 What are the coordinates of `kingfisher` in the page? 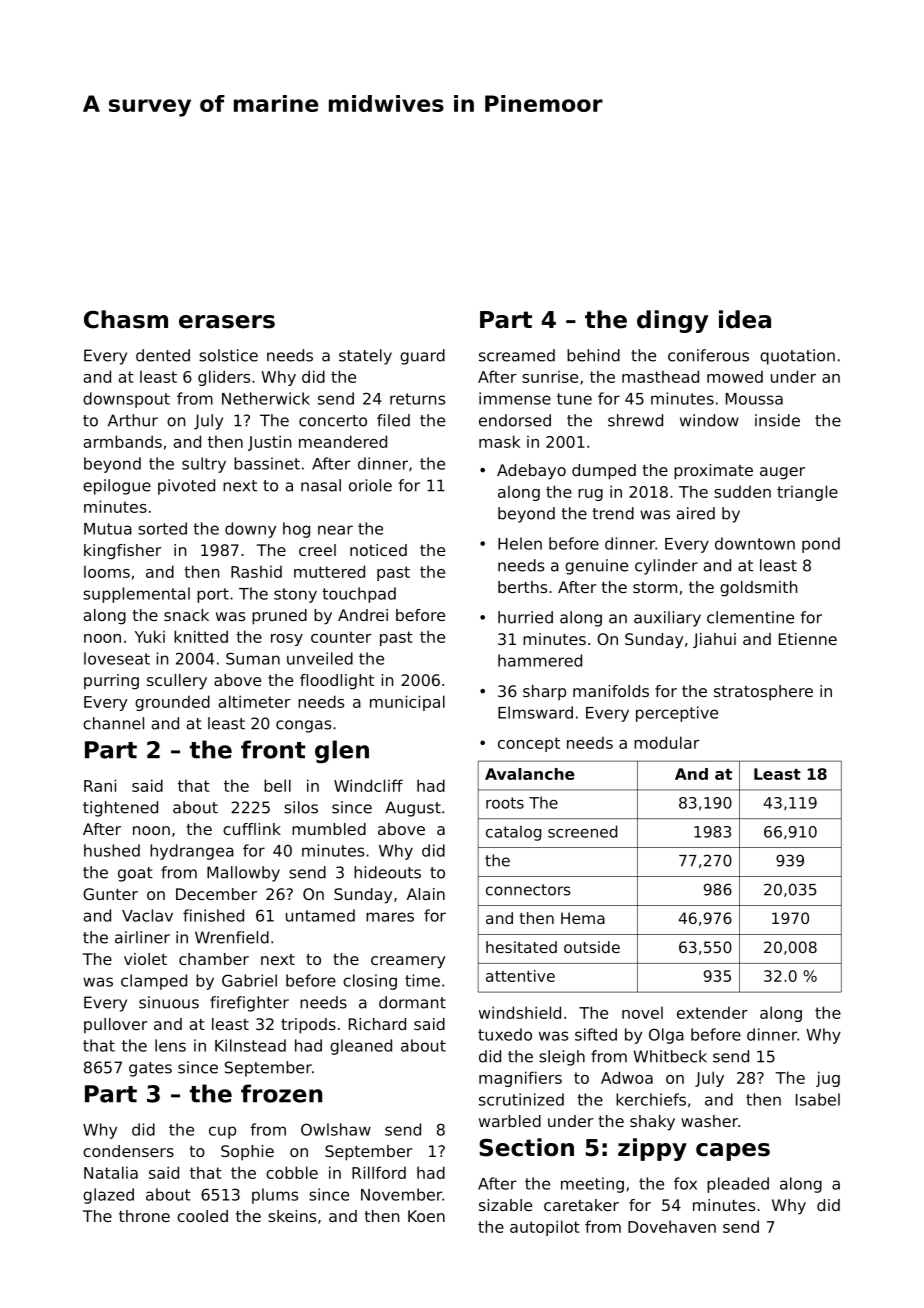 It's located at (122, 552).
